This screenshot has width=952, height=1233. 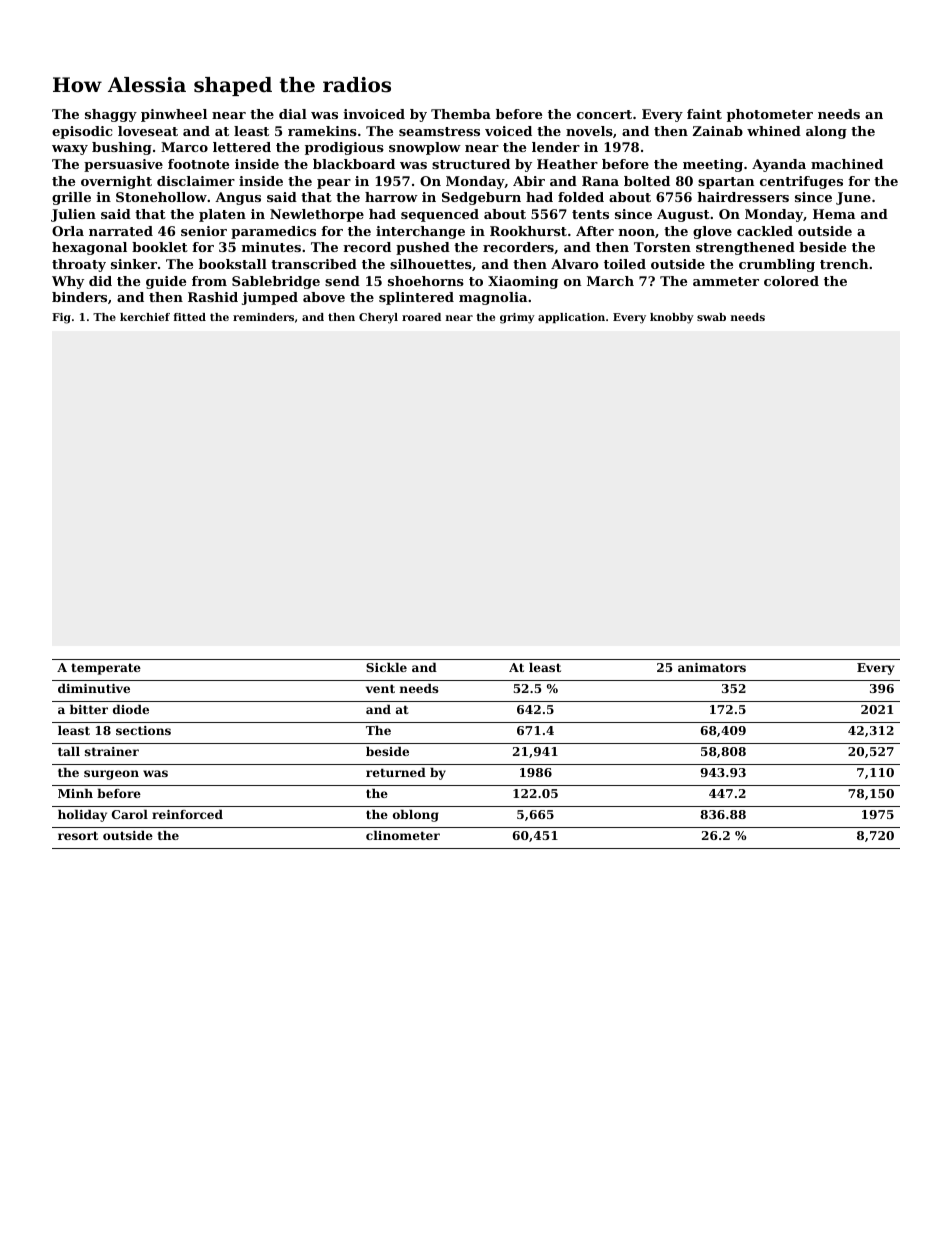 What do you see at coordinates (189, 317) in the screenshot?
I see `fitted` at bounding box center [189, 317].
